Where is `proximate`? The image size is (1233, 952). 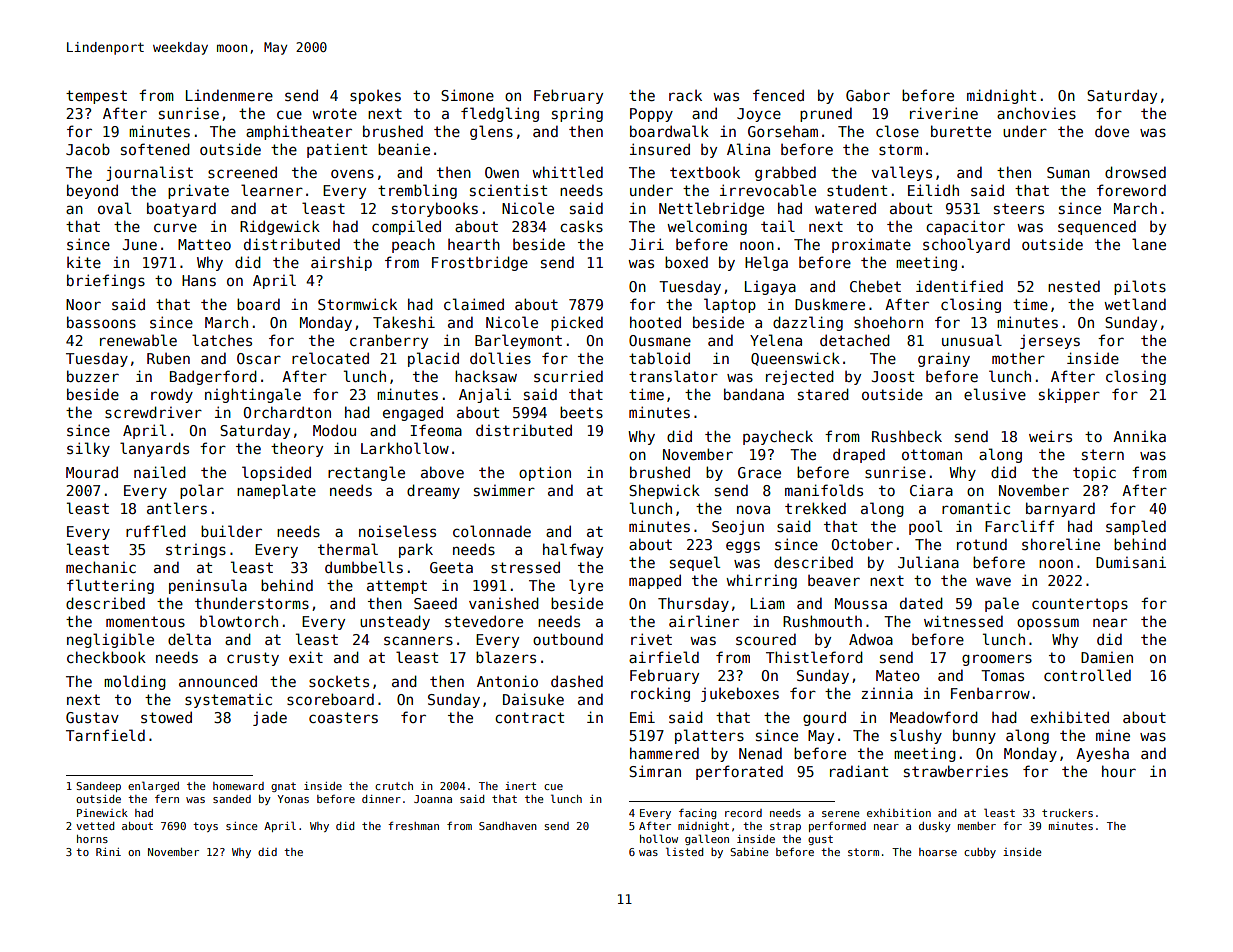
proximate is located at coordinates (871, 245).
